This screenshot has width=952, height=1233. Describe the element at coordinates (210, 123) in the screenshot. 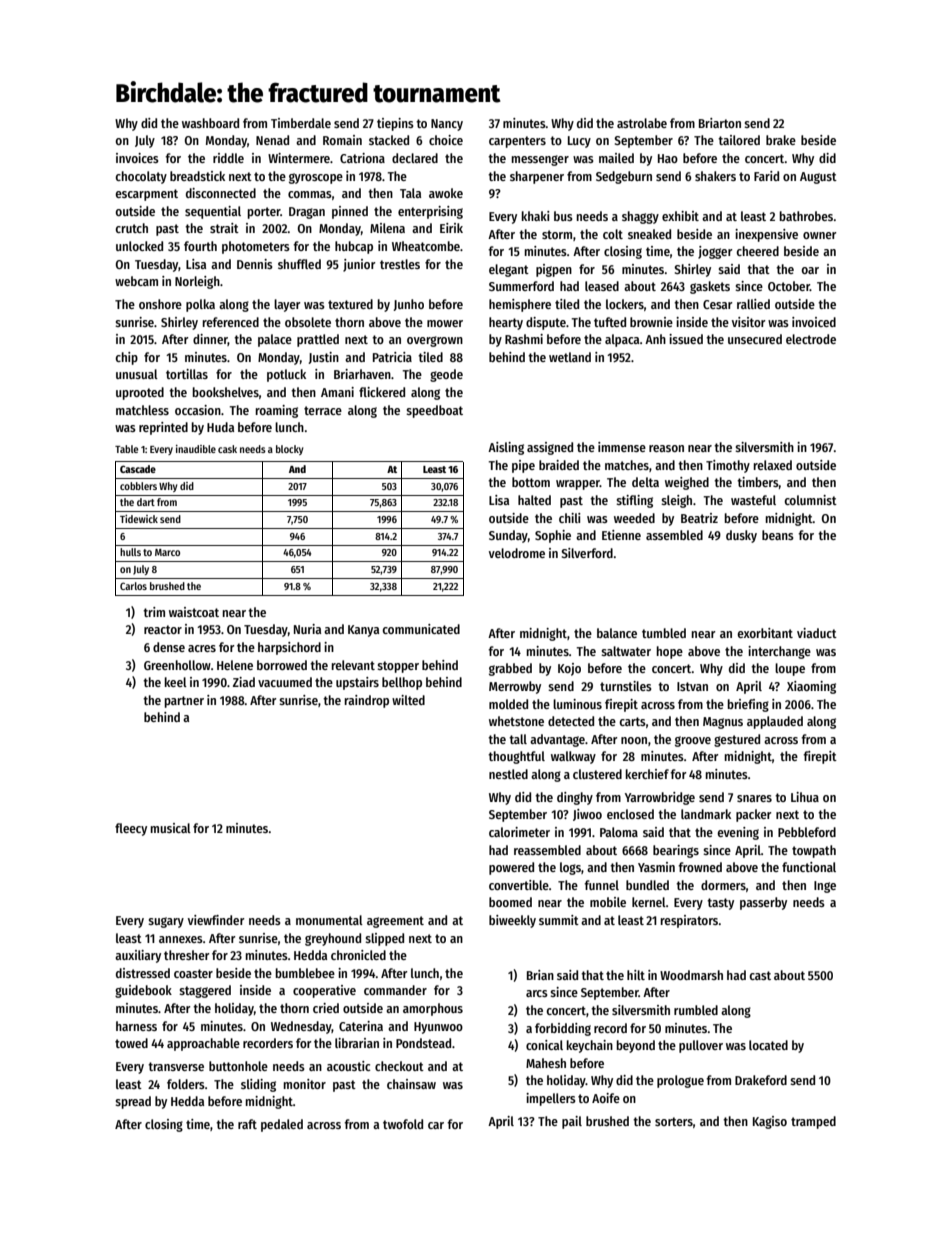

I see `washboard` at that location.
